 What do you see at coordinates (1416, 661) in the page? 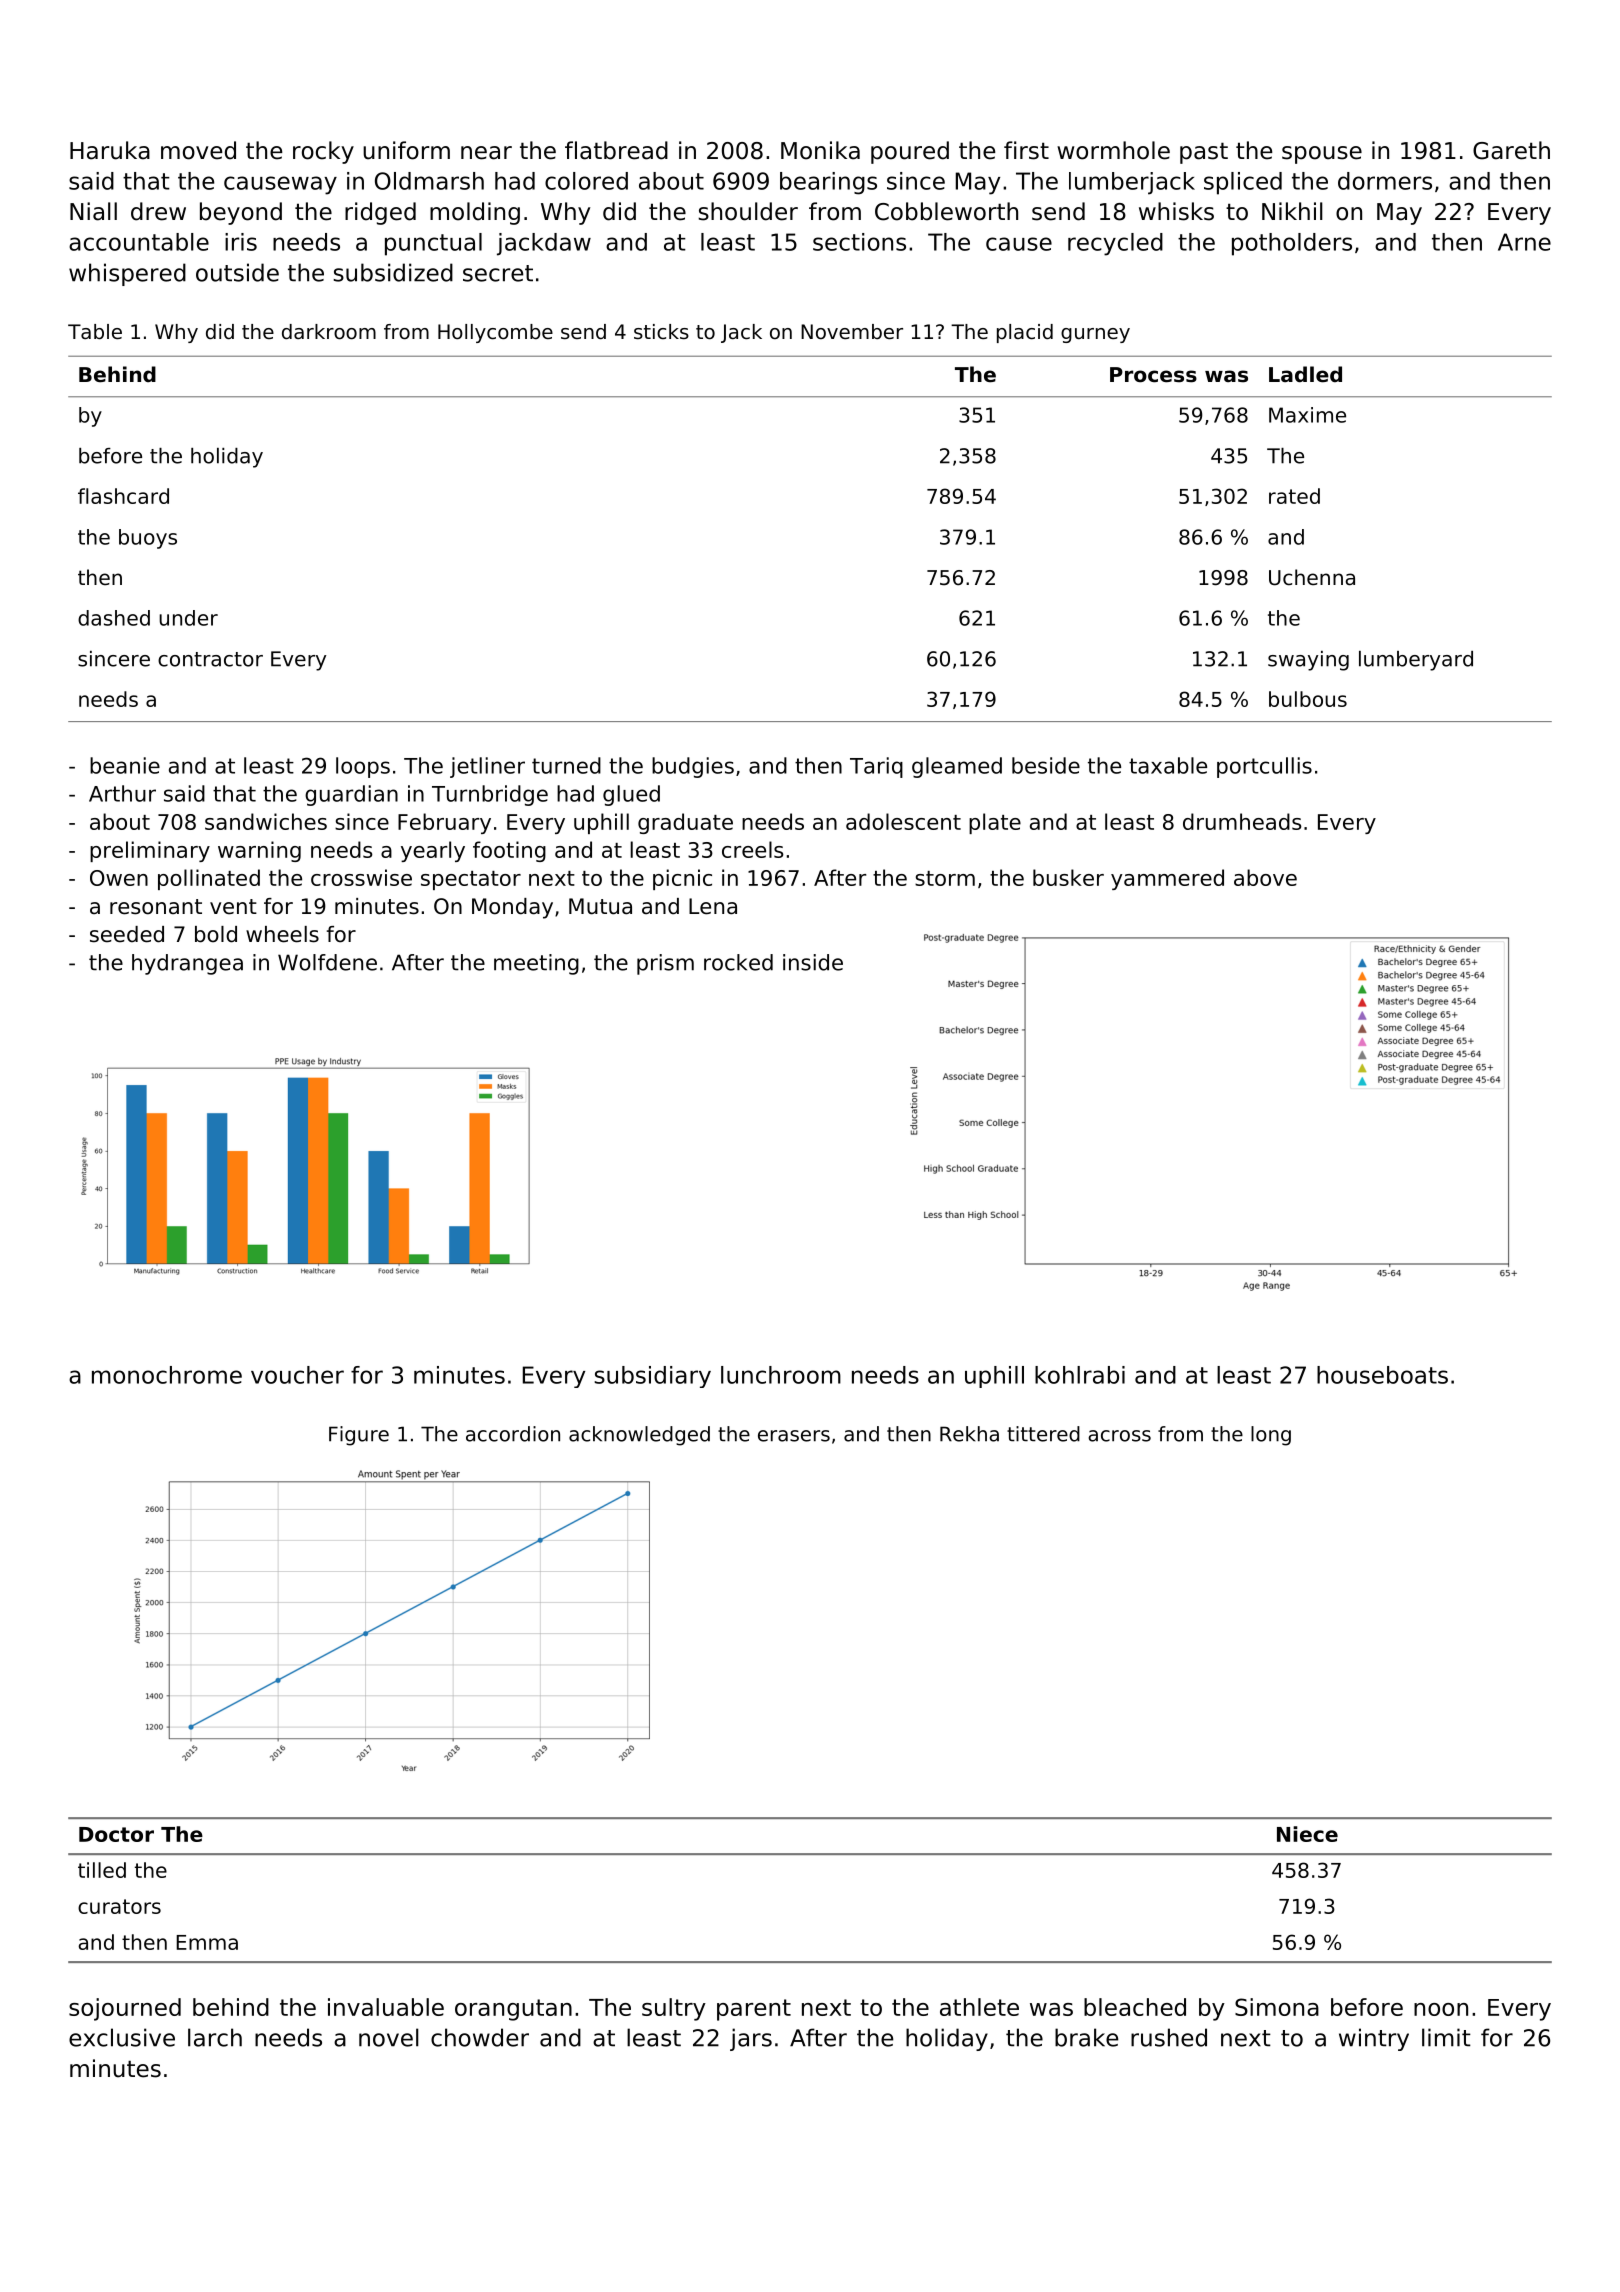
I see `lumberyard` at bounding box center [1416, 661].
